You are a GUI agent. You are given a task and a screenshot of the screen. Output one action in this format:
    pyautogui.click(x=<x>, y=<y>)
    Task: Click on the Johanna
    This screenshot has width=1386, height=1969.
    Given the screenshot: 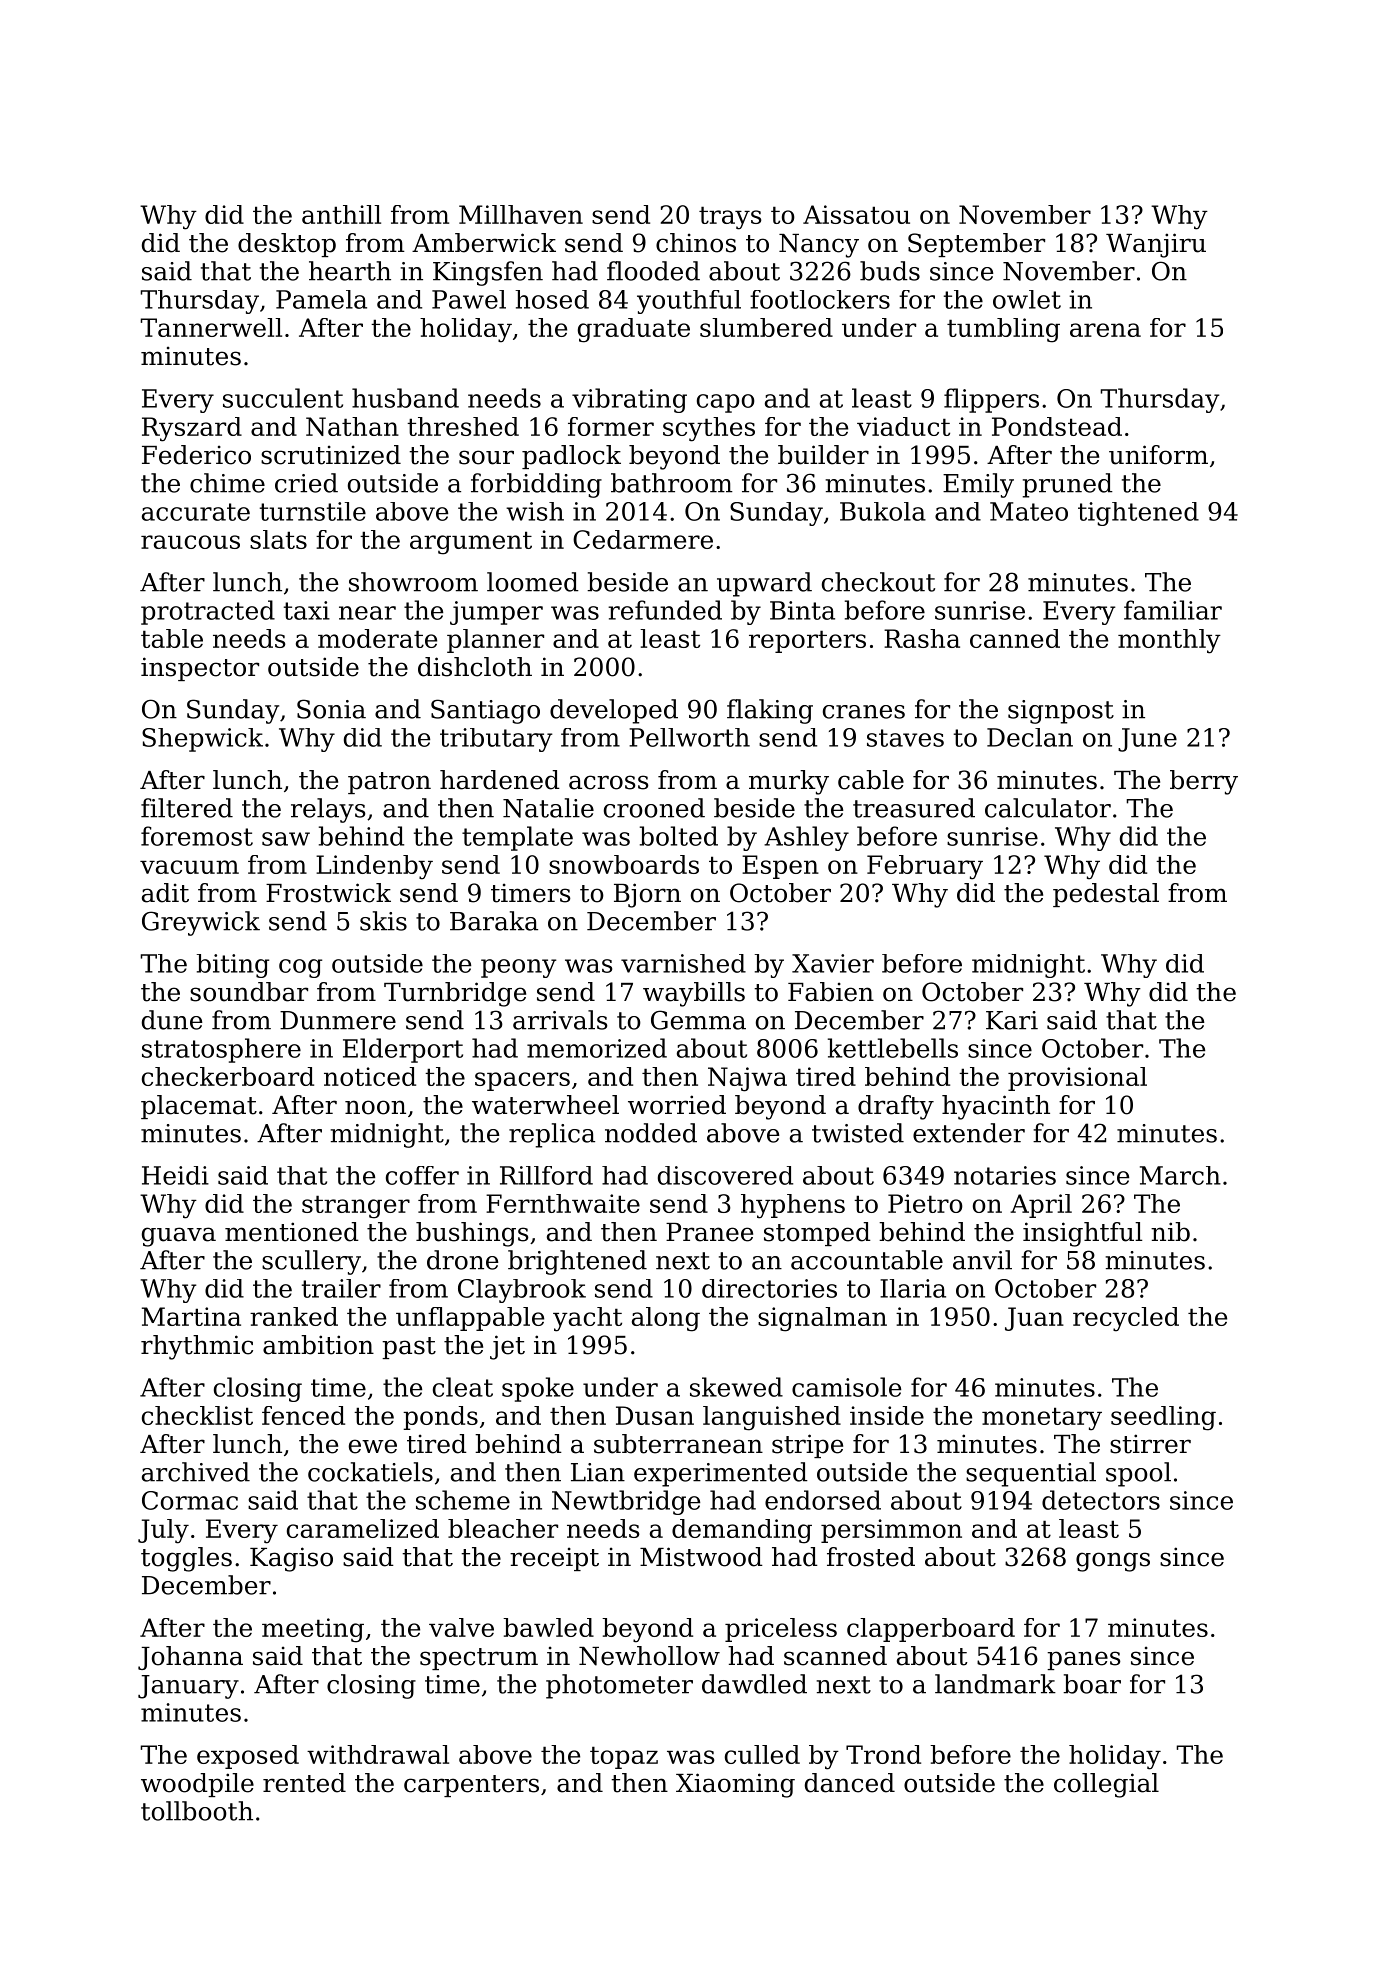 What is the action you would take?
    pyautogui.click(x=190, y=1658)
